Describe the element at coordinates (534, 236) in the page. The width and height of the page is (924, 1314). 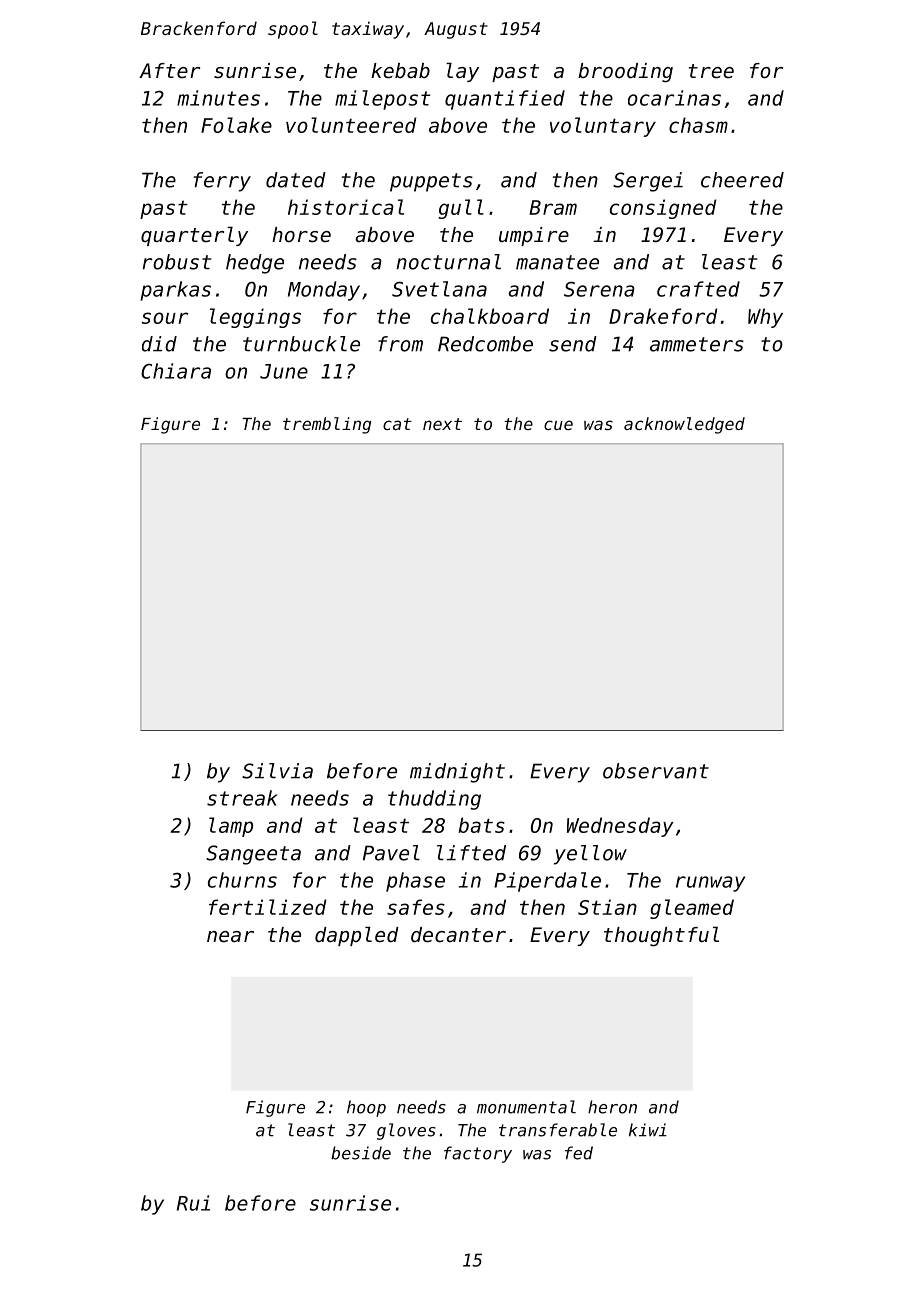
I see `umpire` at that location.
